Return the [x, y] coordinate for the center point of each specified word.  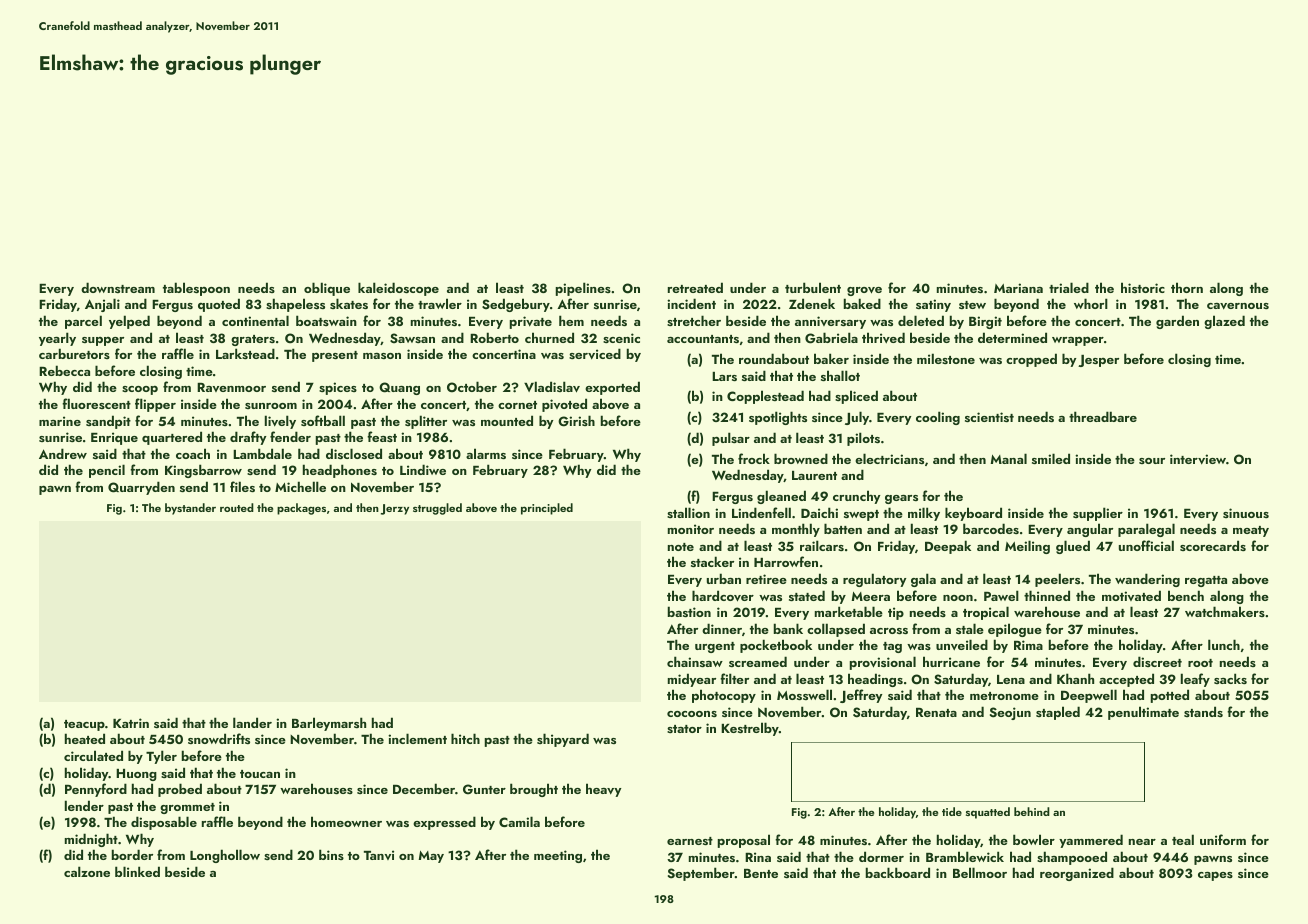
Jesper [1098, 361]
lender [84, 805]
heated [85, 738]
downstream [118, 287]
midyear [692, 680]
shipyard [563, 740]
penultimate [1143, 713]
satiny [933, 305]
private [531, 322]
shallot [840, 375]
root [1200, 663]
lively [280, 422]
